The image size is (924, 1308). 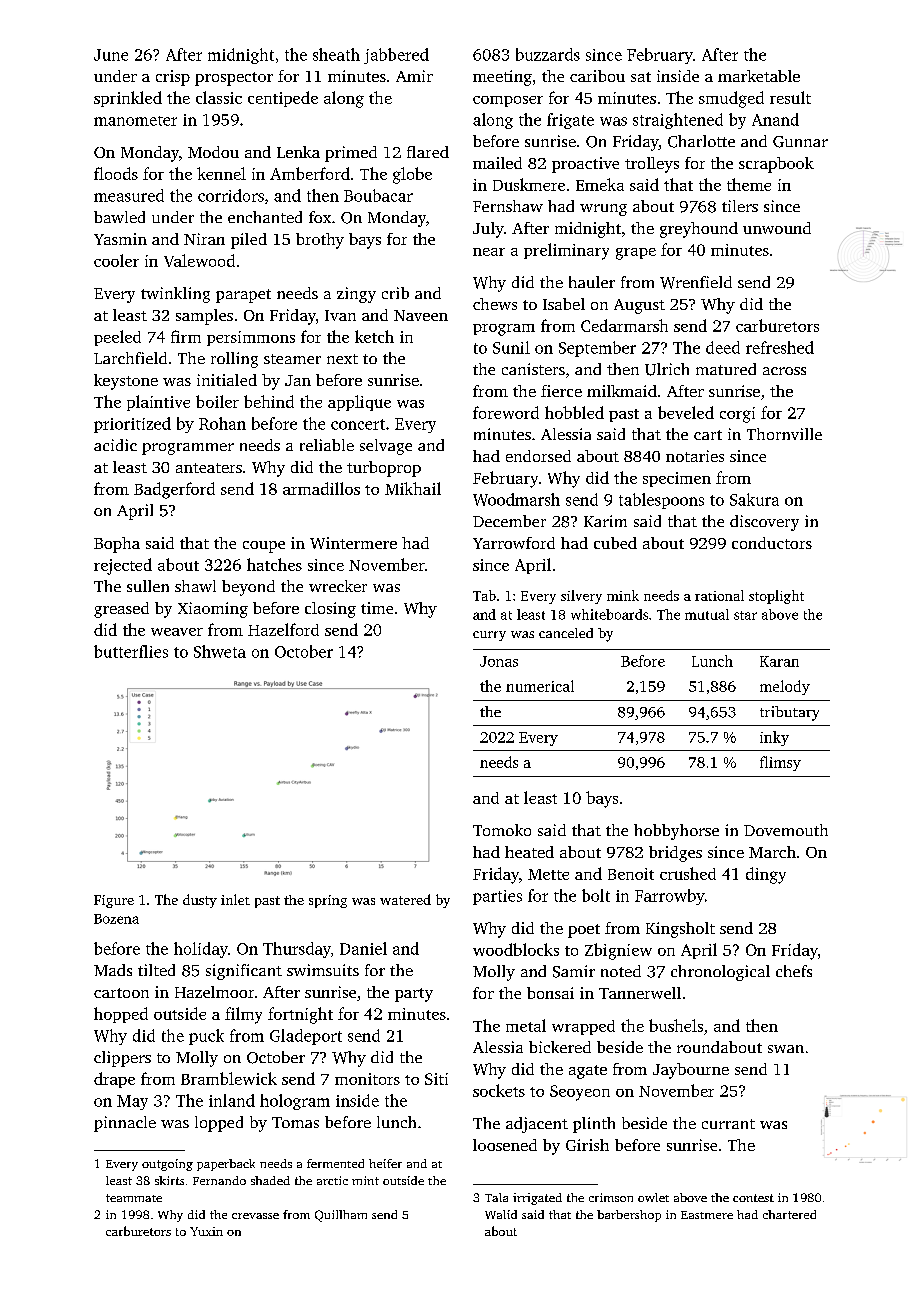 What do you see at coordinates (548, 54) in the page?
I see `buzzards` at bounding box center [548, 54].
